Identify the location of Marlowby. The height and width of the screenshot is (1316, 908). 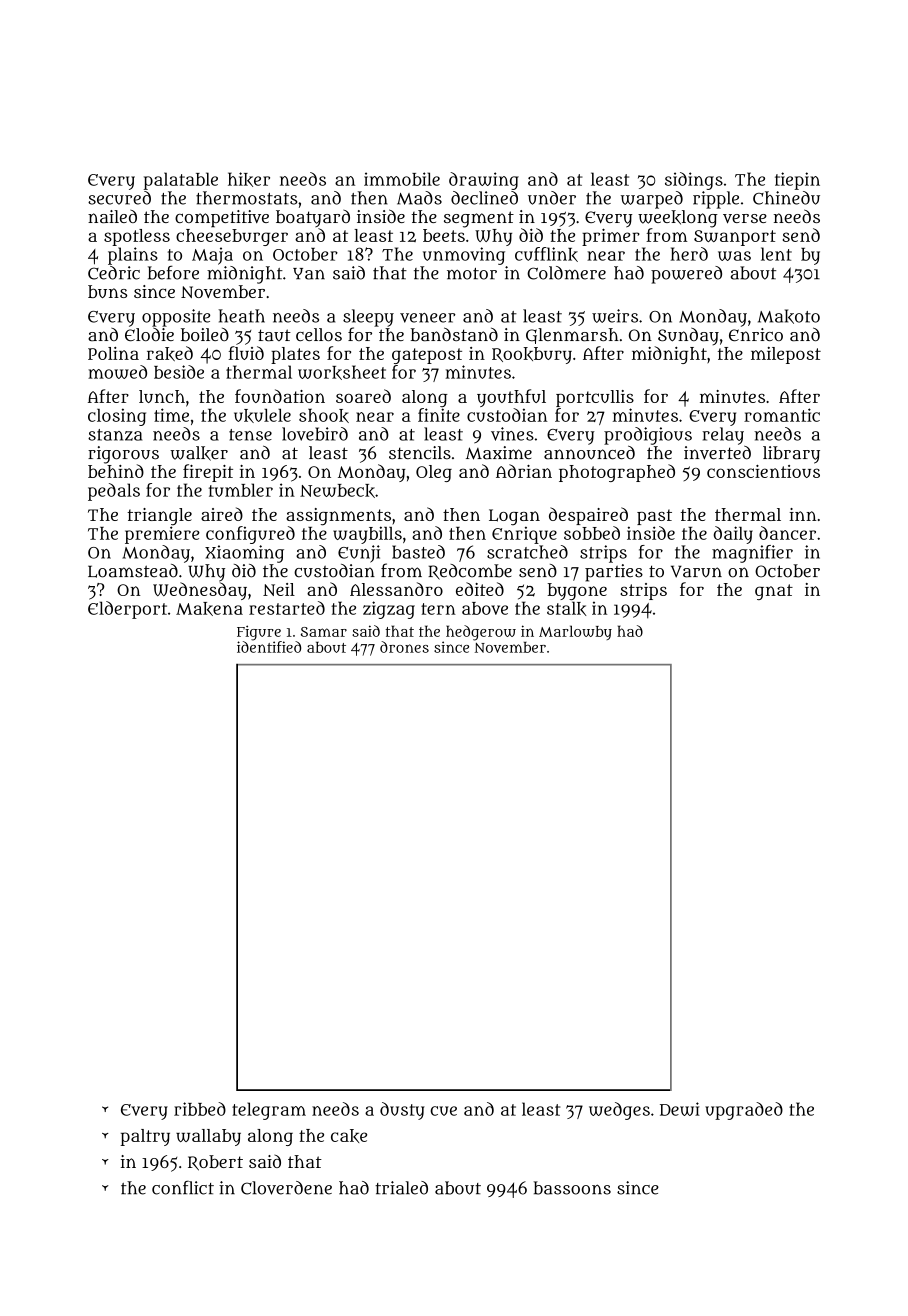
(575, 632).
